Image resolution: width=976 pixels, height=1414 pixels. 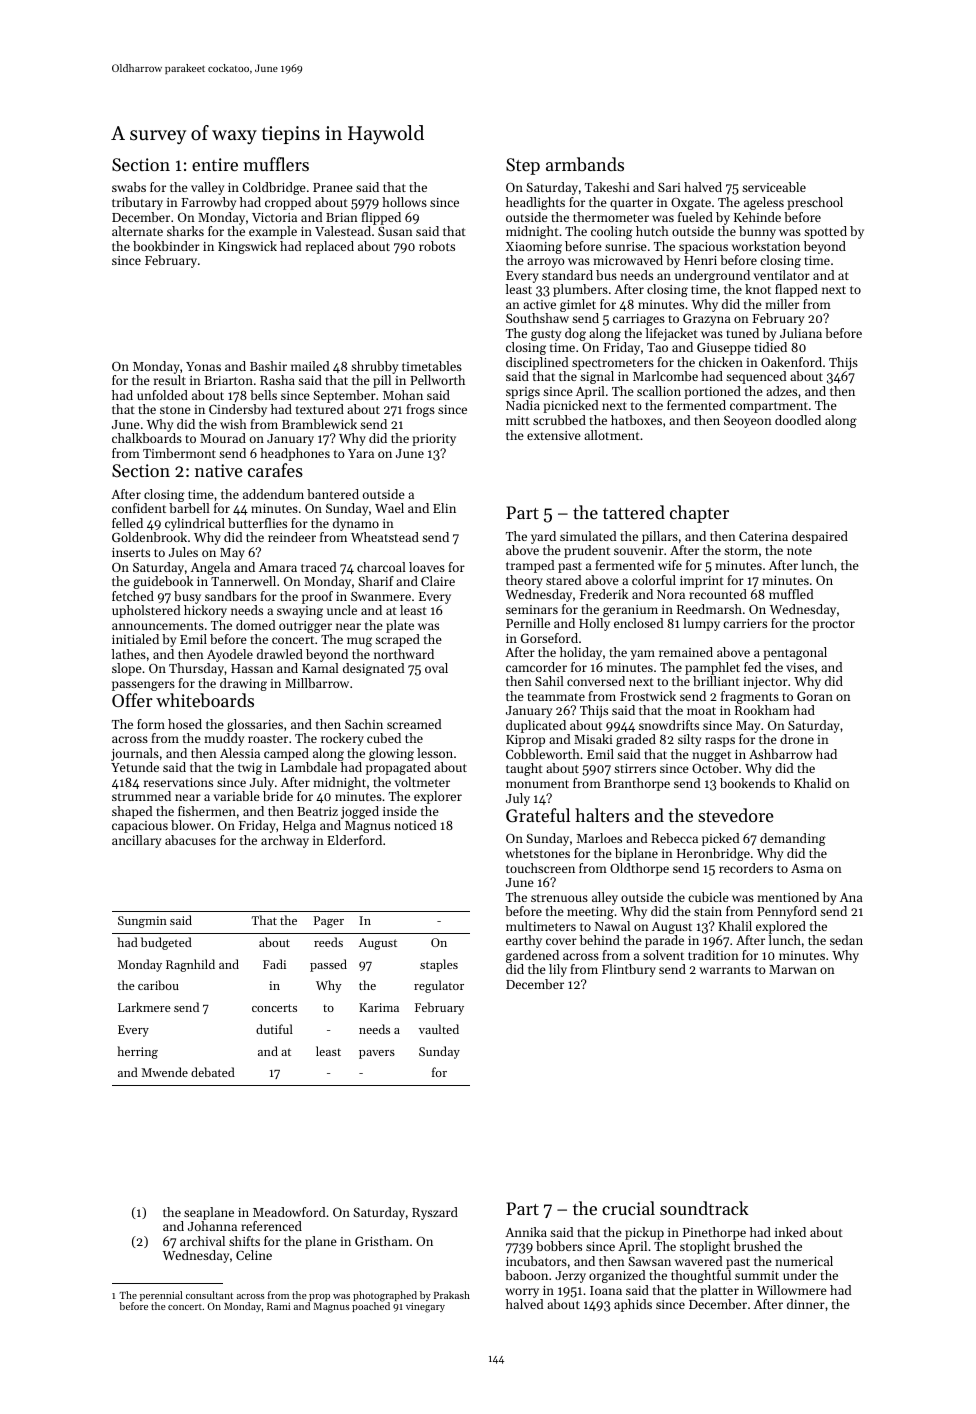 I want to click on Rami, so click(x=278, y=1306).
